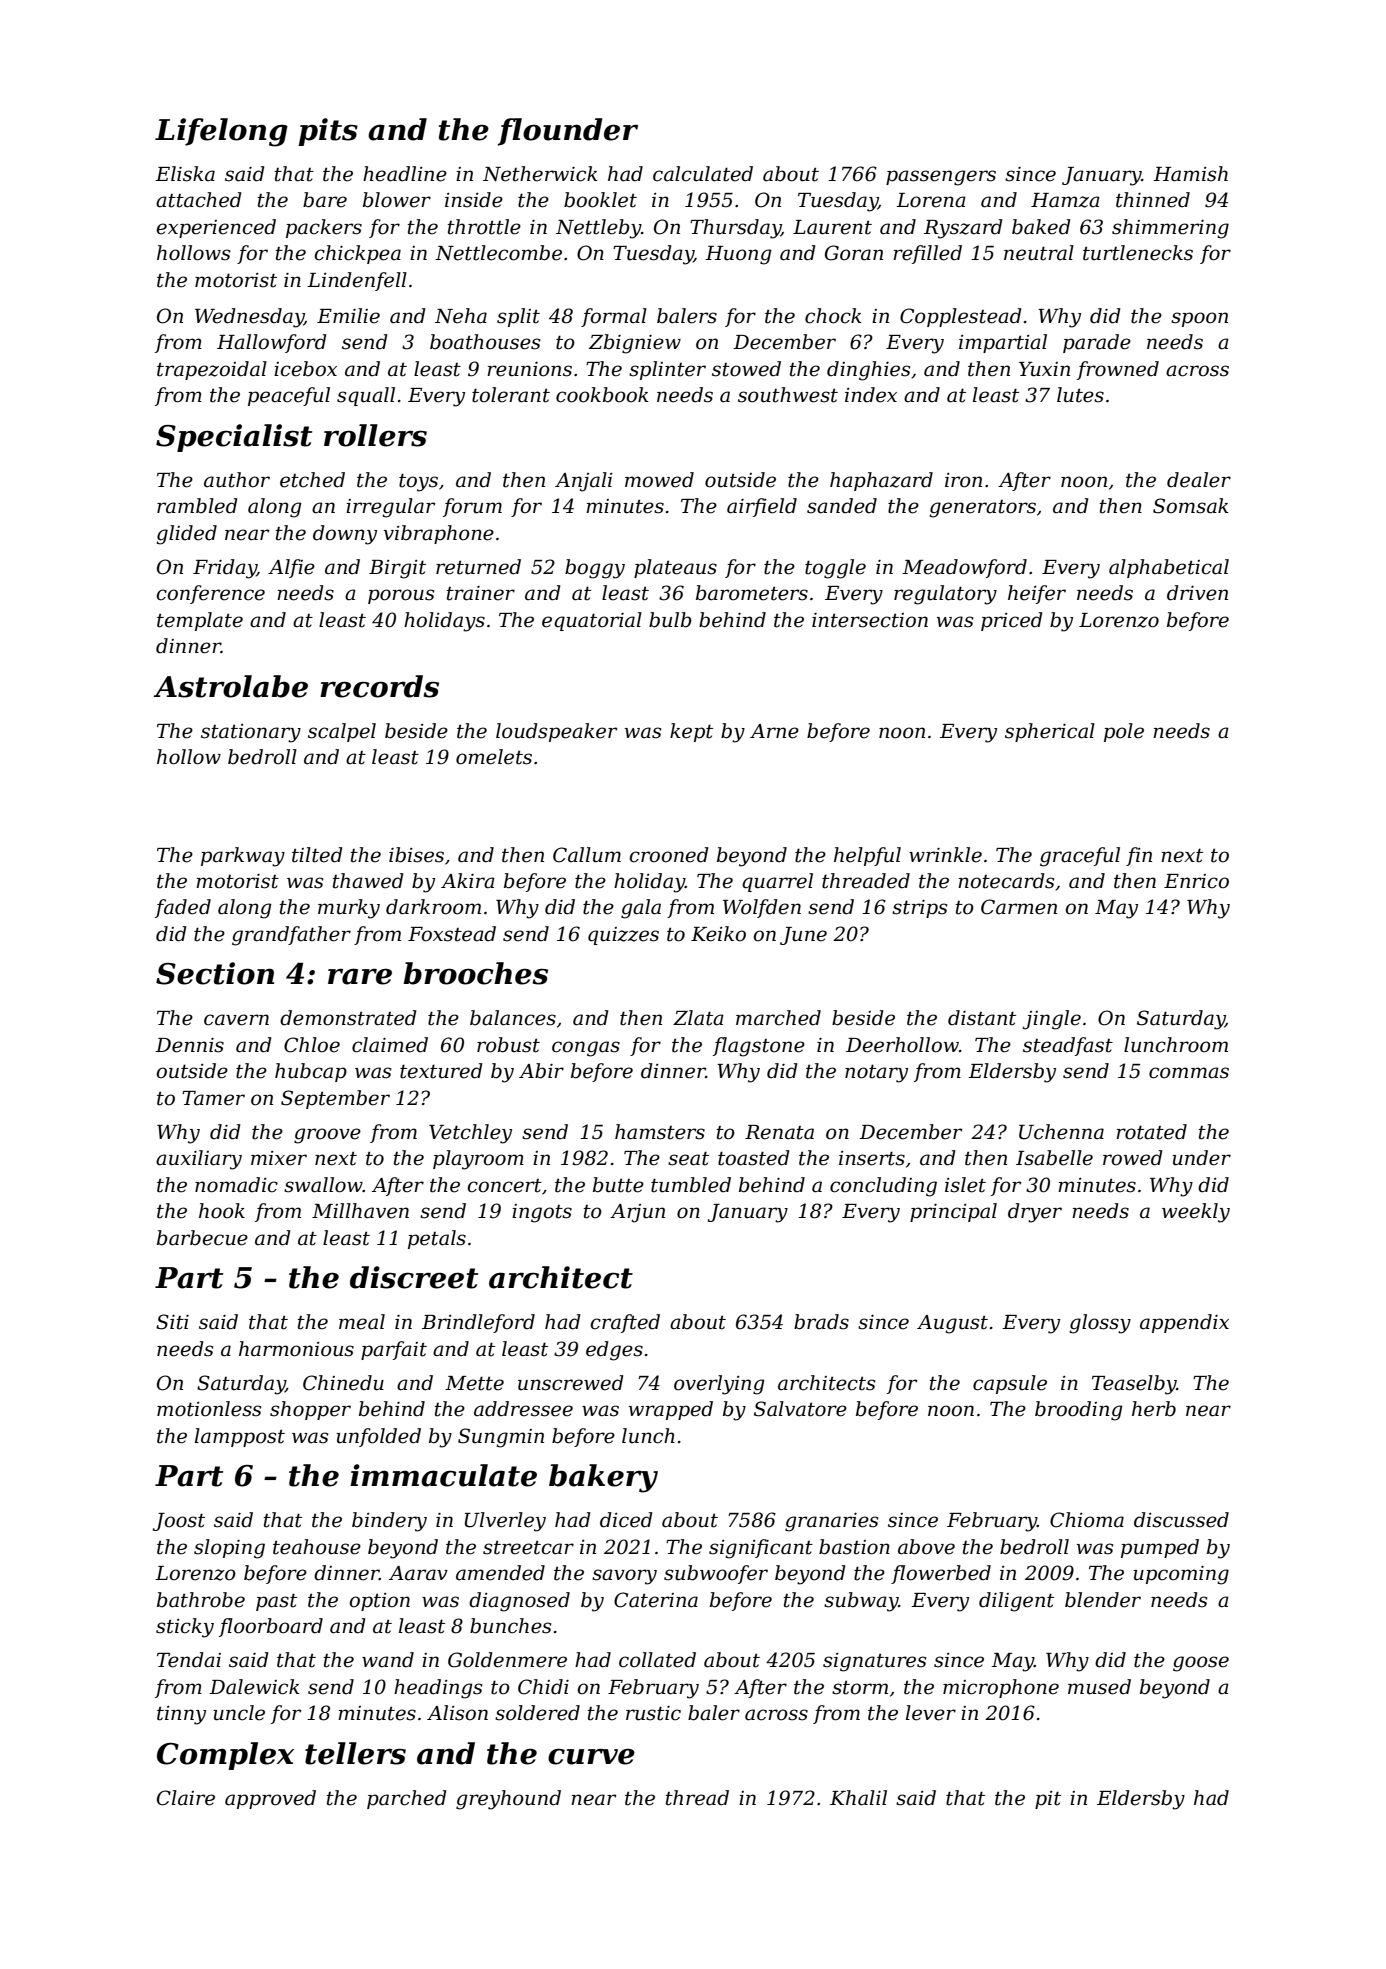 The image size is (1386, 1969). What do you see at coordinates (234, 438) in the screenshot?
I see `Specialist` at bounding box center [234, 438].
